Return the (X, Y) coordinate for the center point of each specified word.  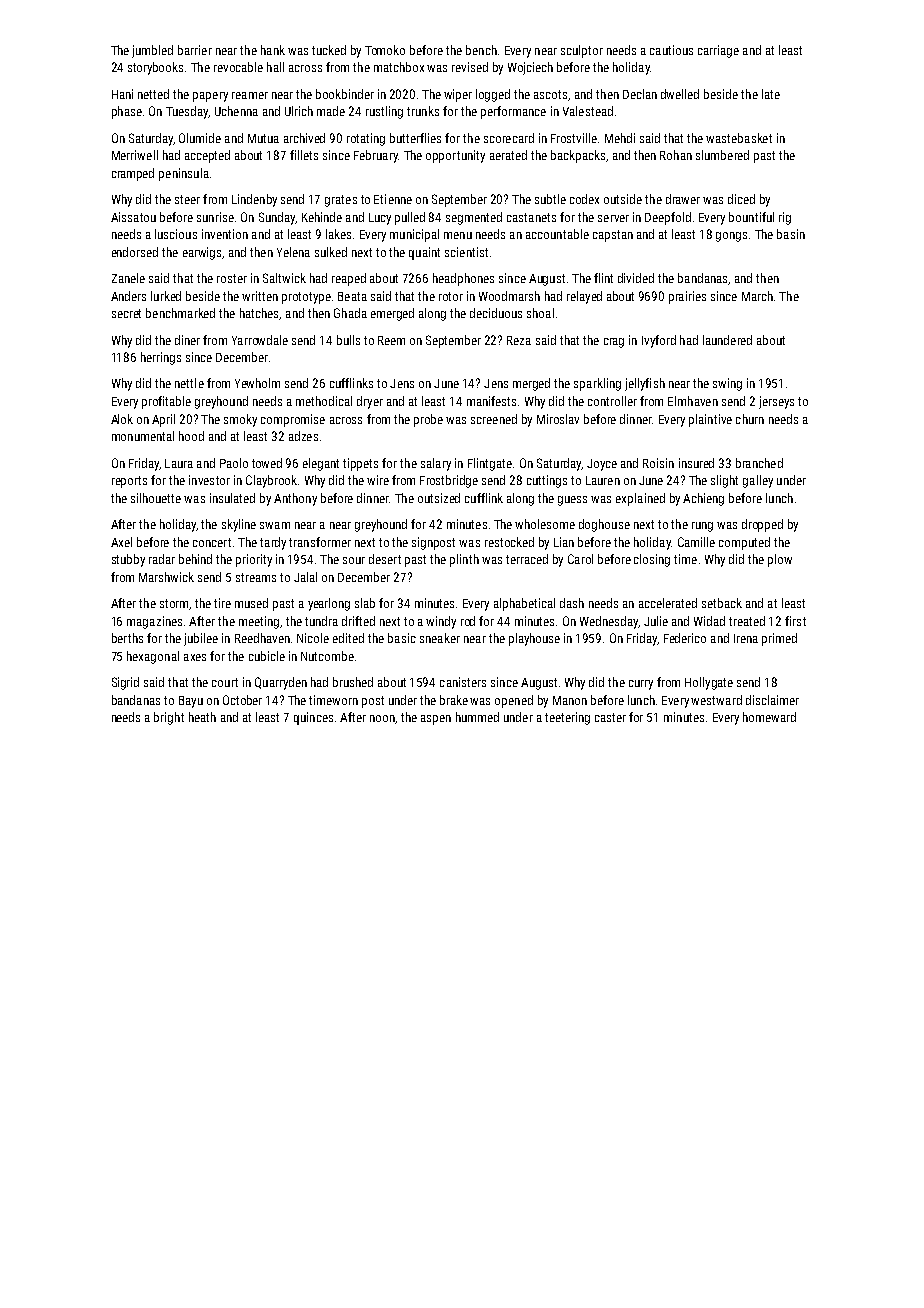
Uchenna (236, 111)
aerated (508, 155)
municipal (414, 235)
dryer (370, 402)
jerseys (776, 402)
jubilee (201, 639)
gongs (731, 237)
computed (744, 543)
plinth (464, 560)
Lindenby (254, 200)
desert (385, 559)
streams (256, 577)
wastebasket (739, 138)
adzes (303, 436)
